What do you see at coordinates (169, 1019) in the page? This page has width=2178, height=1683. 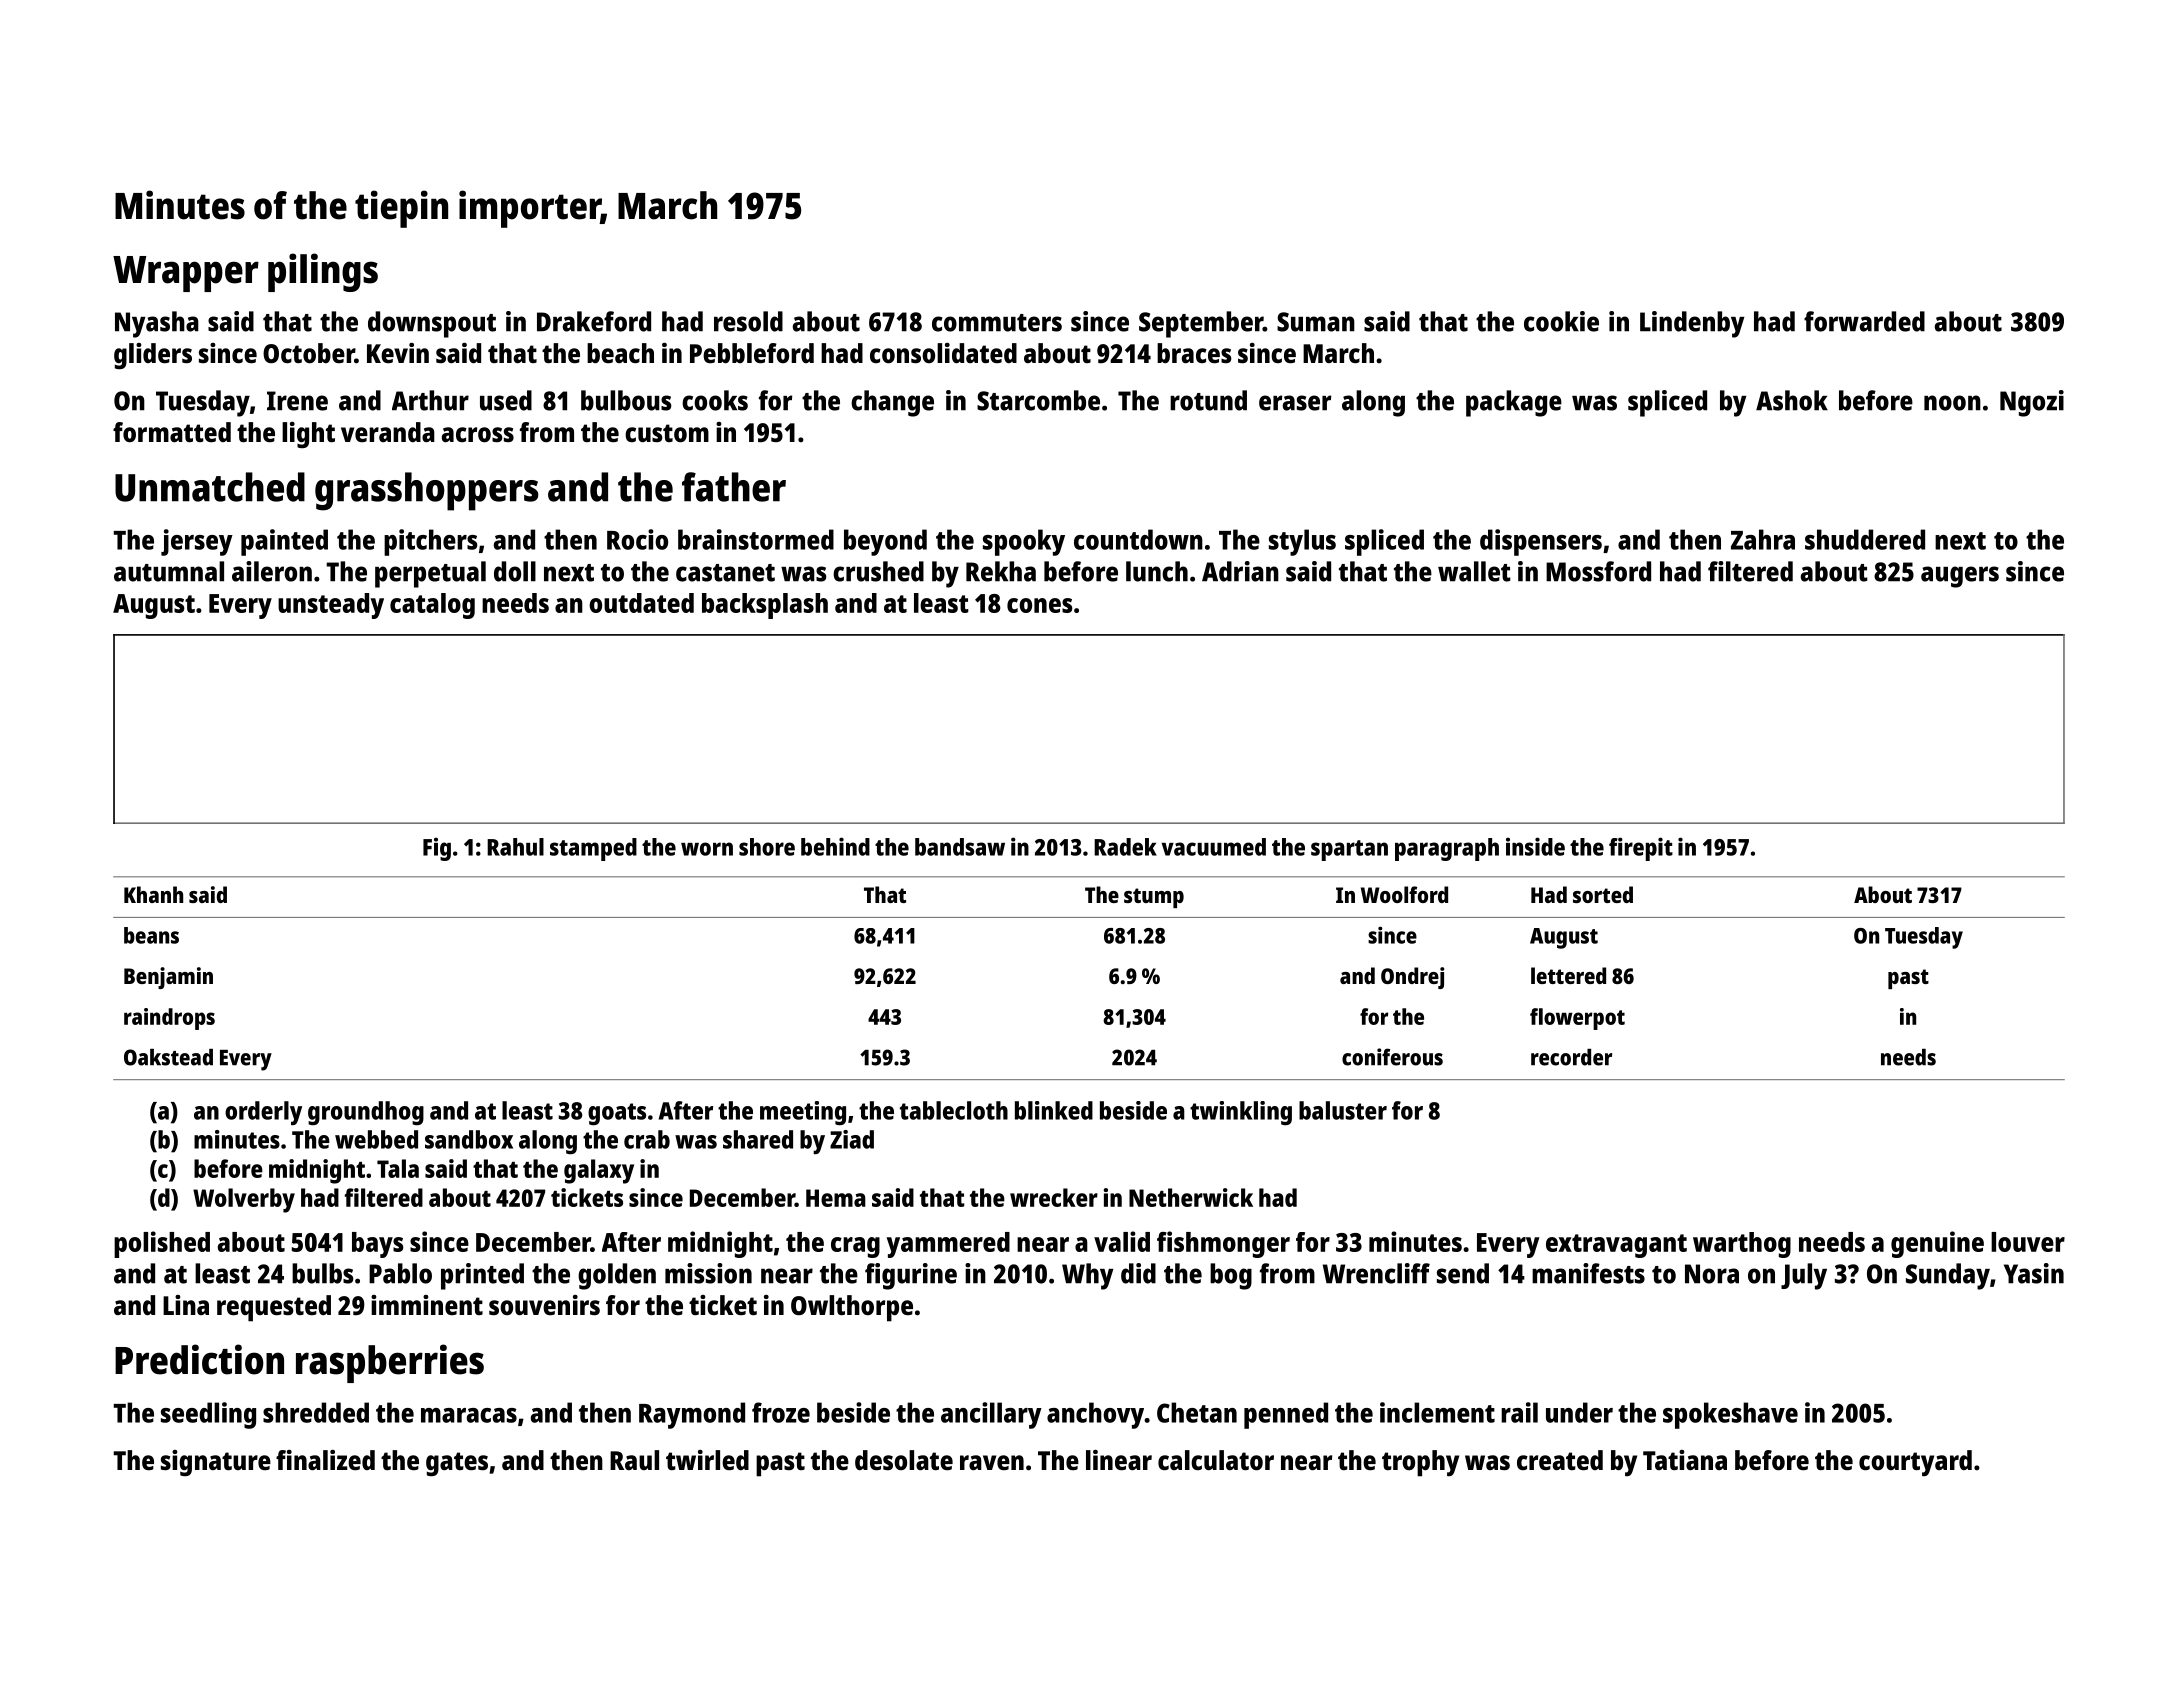 I see `raindrops` at bounding box center [169, 1019].
